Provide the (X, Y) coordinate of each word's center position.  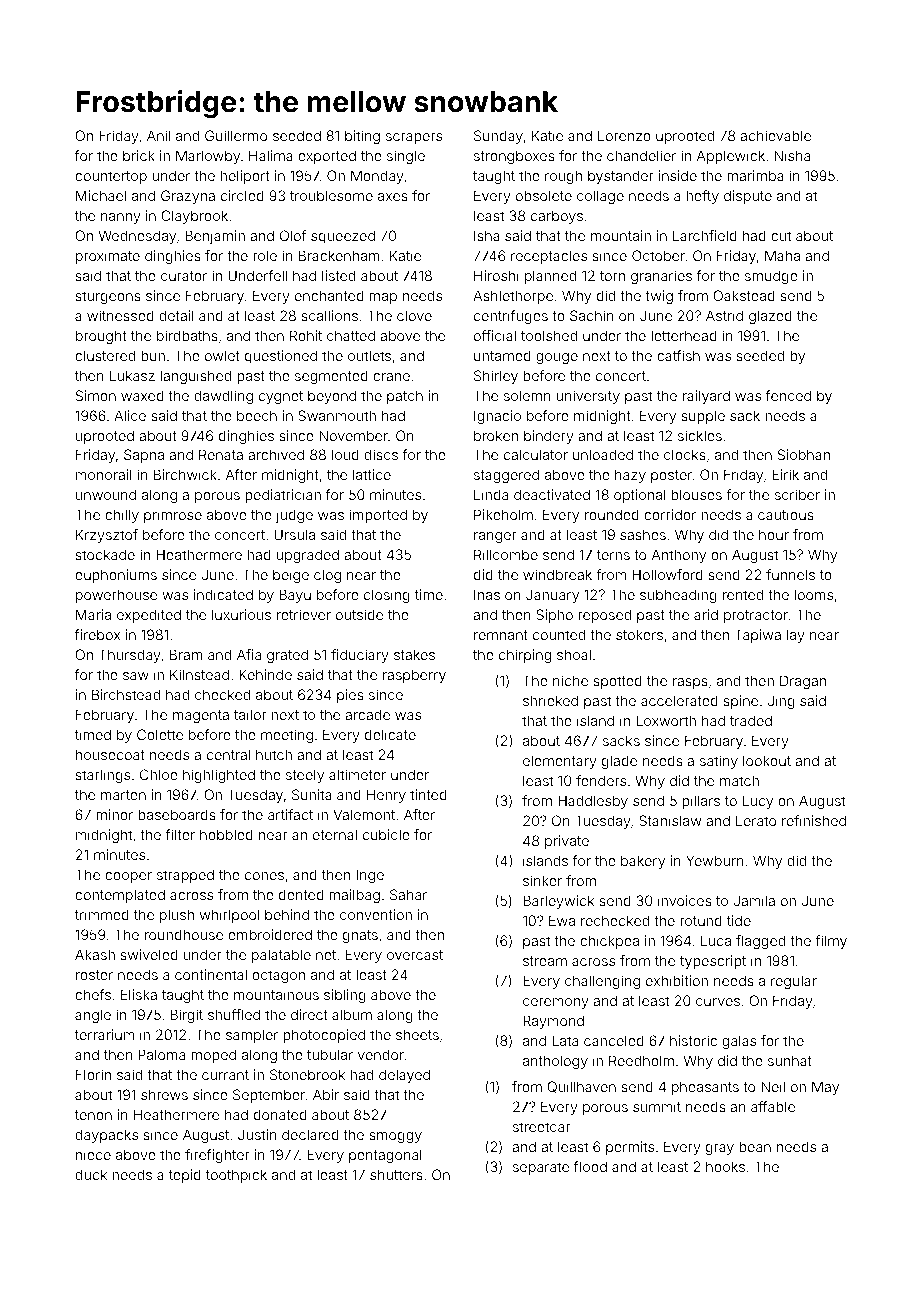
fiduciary (360, 656)
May (825, 1088)
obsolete (544, 195)
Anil (158, 135)
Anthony (679, 556)
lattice (372, 474)
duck (91, 1174)
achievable (775, 135)
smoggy (395, 1137)
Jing (781, 702)
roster (94, 975)
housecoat (110, 754)
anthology (555, 1062)
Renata (221, 454)
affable (773, 1106)
